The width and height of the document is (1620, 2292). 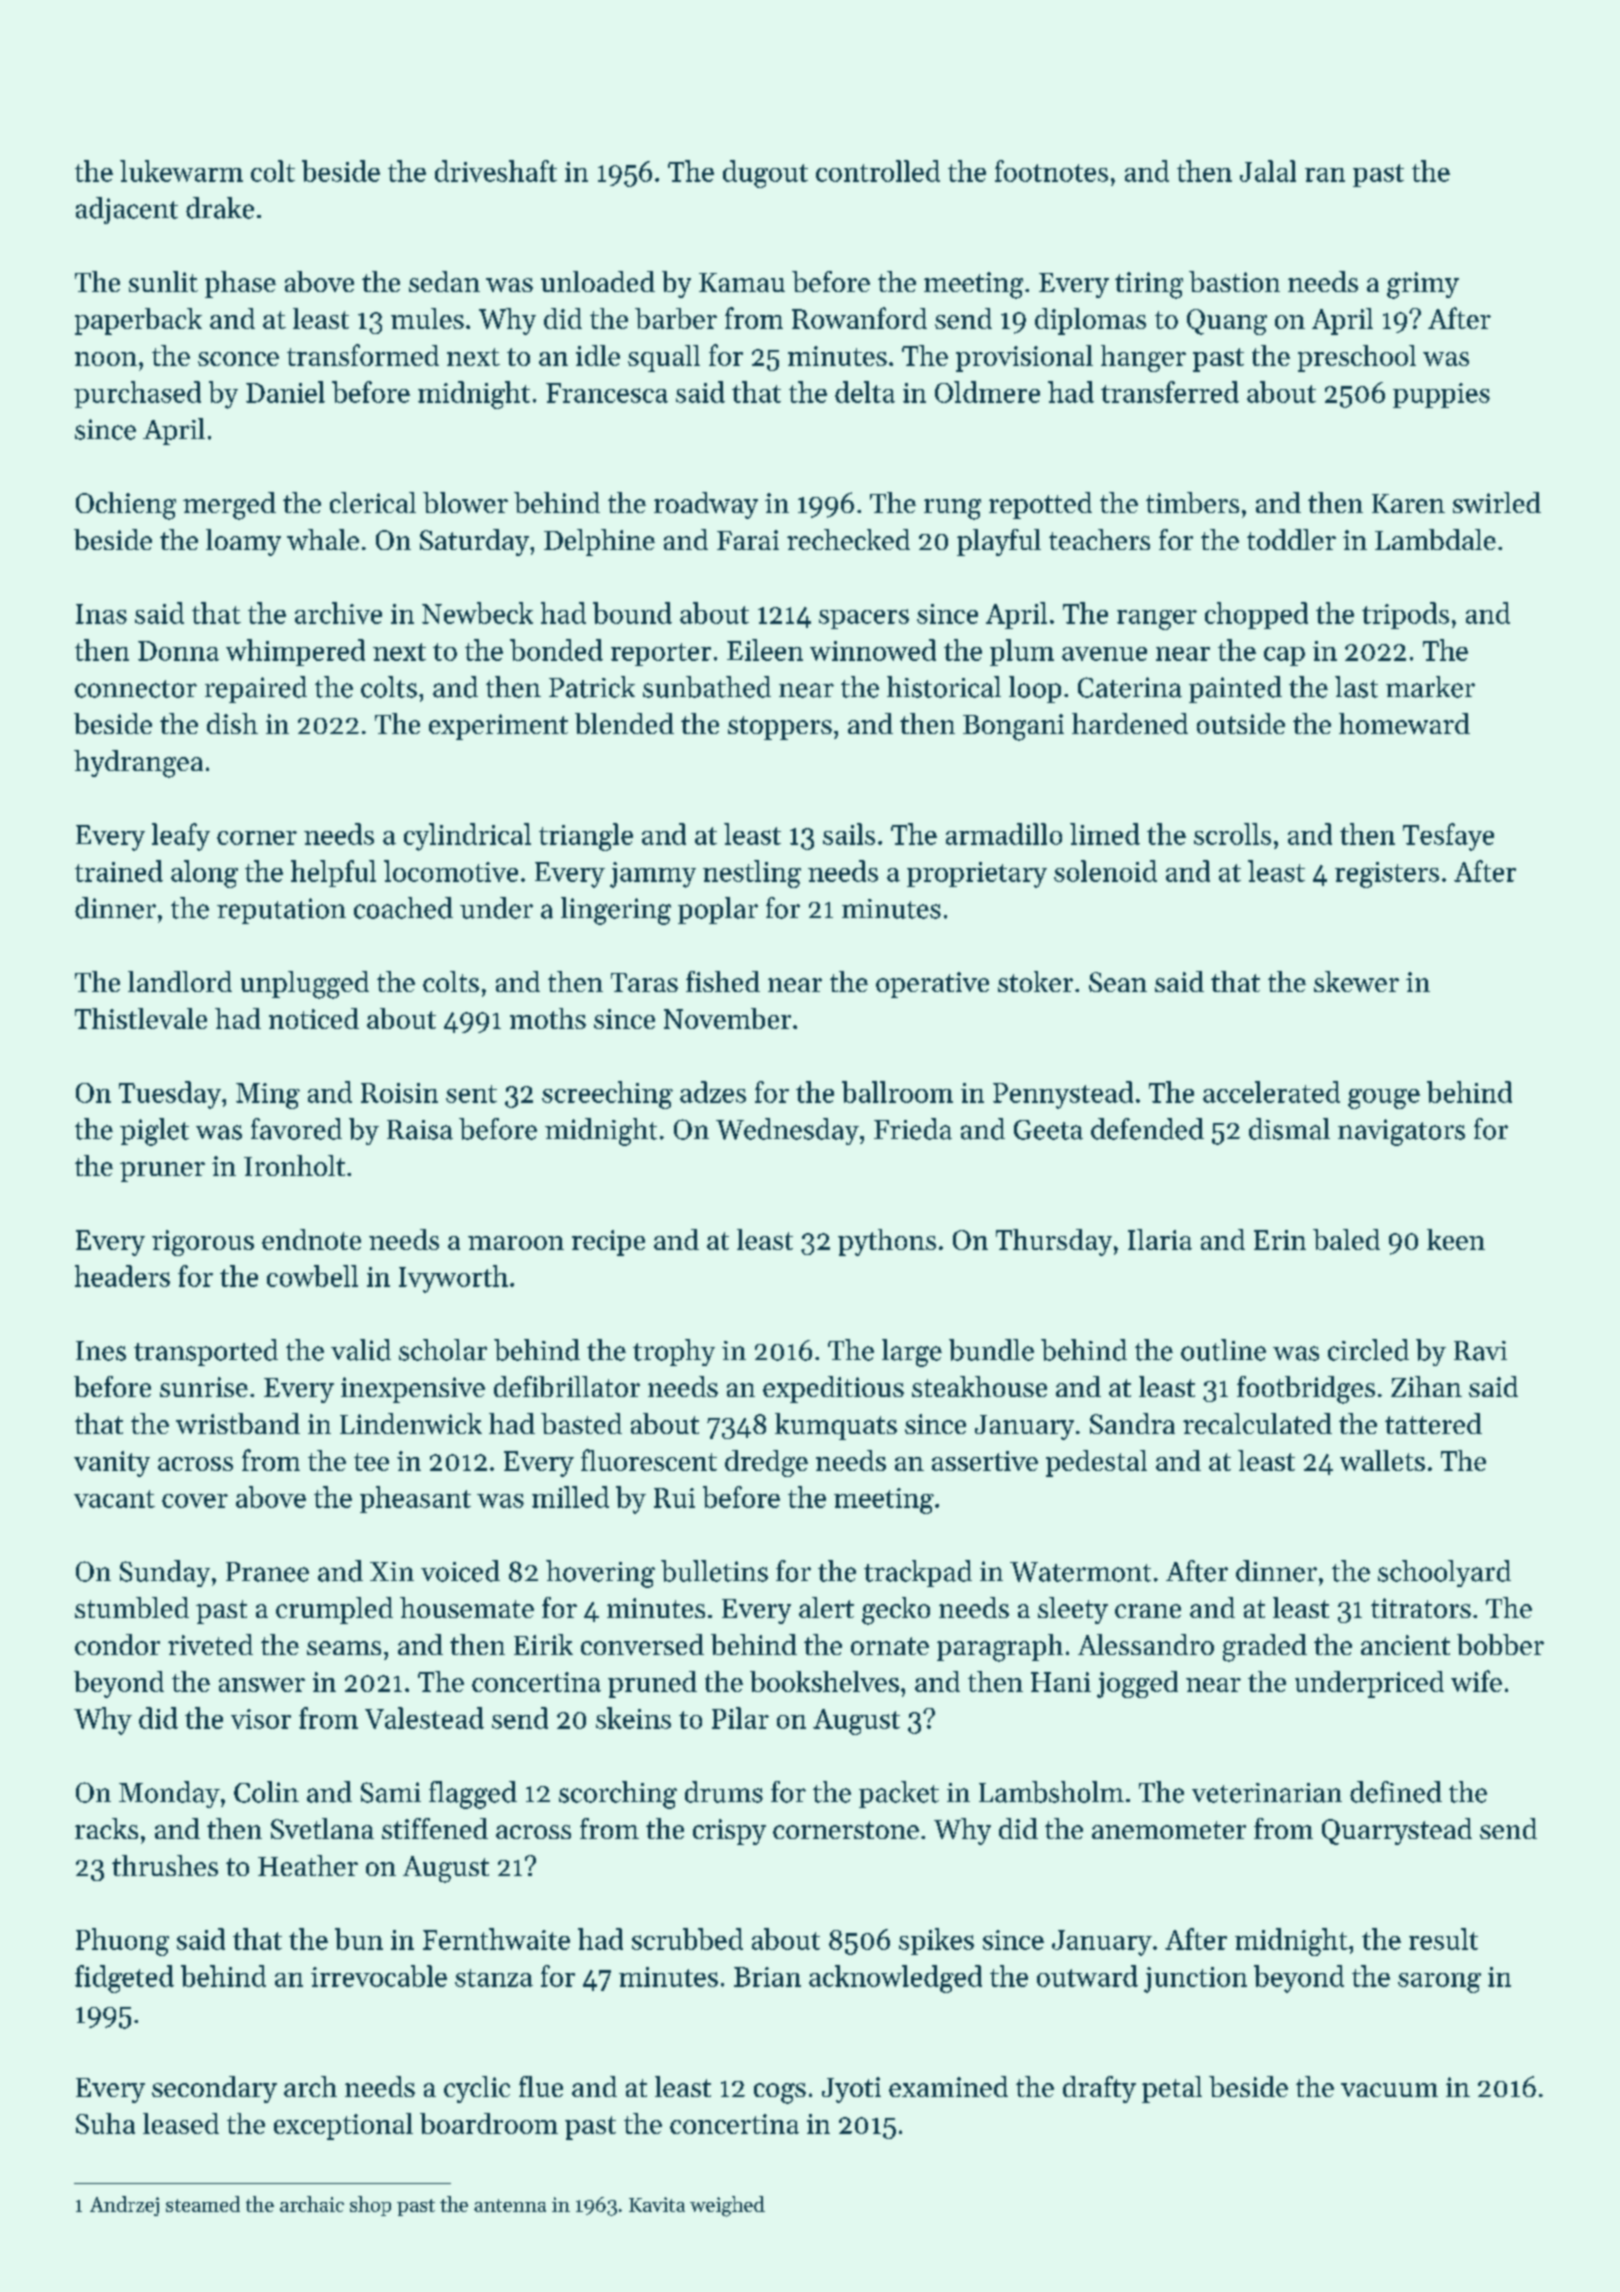 I want to click on Jalal, so click(x=1268, y=171).
